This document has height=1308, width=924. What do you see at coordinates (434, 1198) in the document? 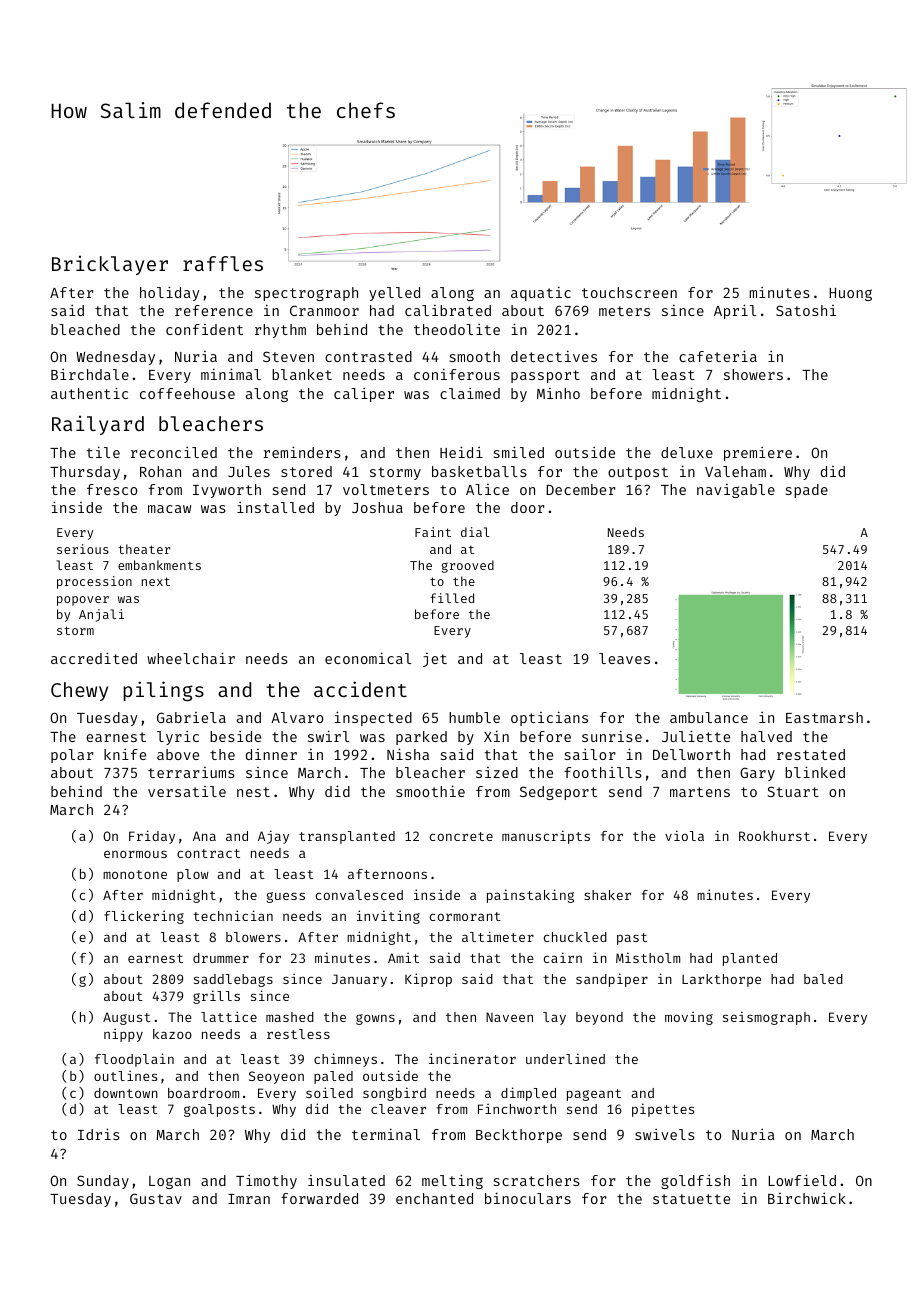
I see `enchanted` at bounding box center [434, 1198].
